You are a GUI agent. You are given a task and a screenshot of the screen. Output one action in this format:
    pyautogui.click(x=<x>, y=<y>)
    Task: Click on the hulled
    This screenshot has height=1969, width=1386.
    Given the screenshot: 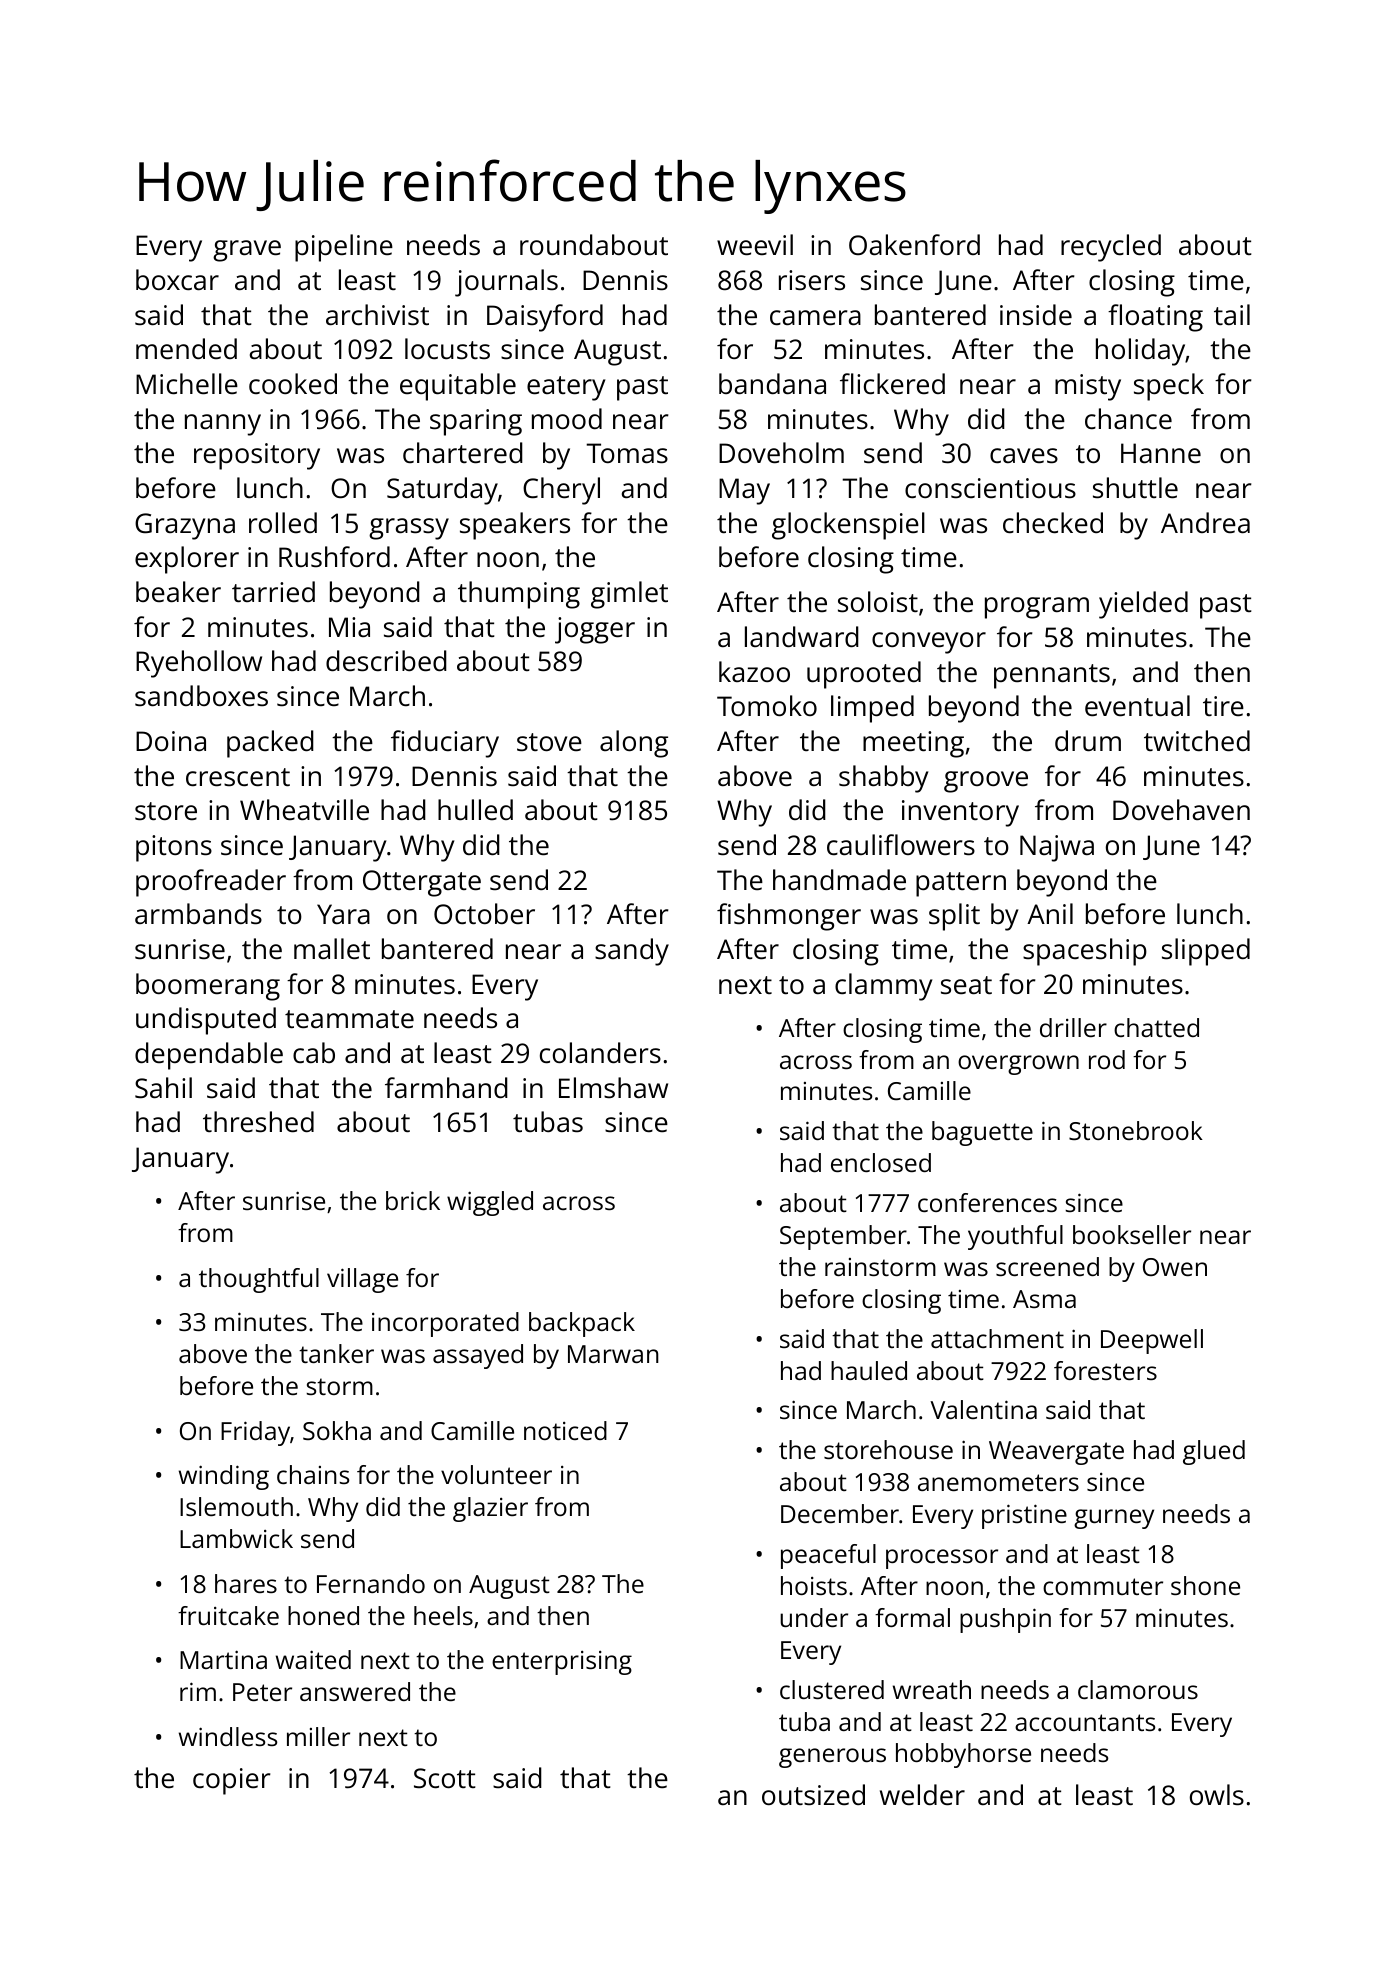 What is the action you would take?
    pyautogui.click(x=475, y=809)
